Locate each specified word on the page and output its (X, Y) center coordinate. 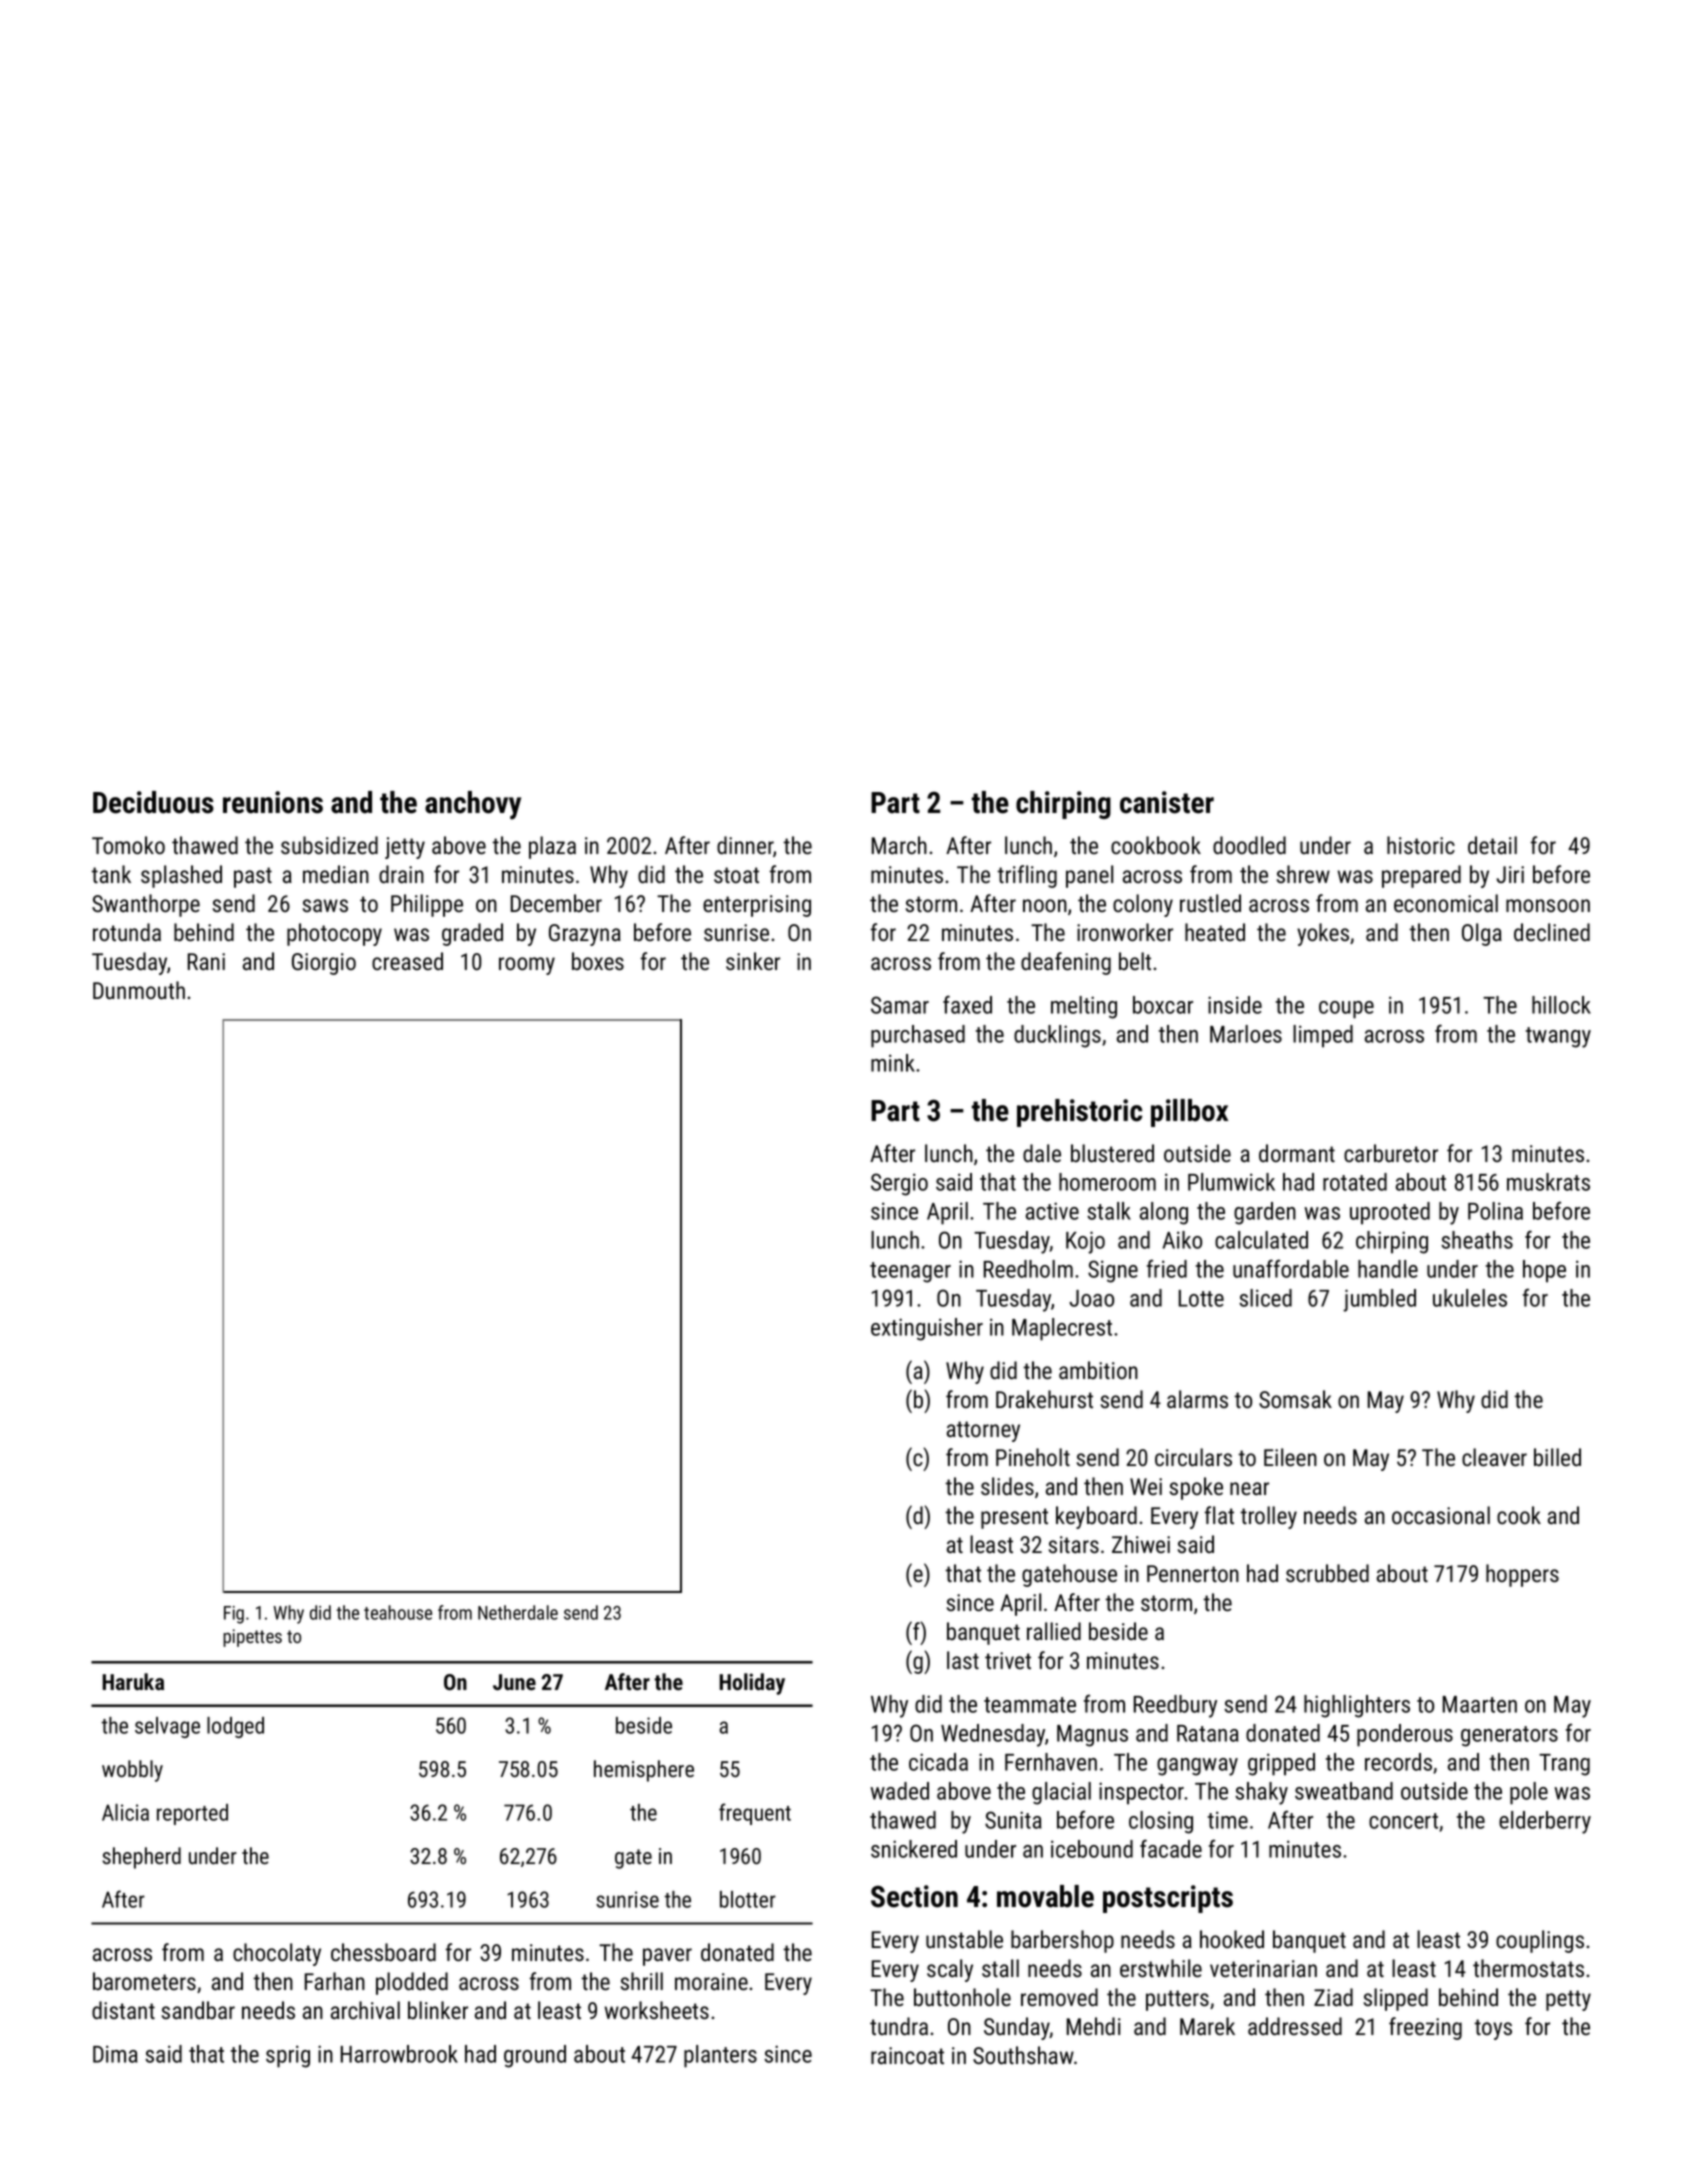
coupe (1346, 1010)
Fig (234, 1615)
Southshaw (1023, 2055)
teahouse (398, 1612)
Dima (115, 2054)
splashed (181, 876)
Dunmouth (139, 990)
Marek (1207, 2026)
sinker (753, 961)
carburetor (1391, 1153)
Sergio (899, 1184)
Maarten (1480, 1704)
